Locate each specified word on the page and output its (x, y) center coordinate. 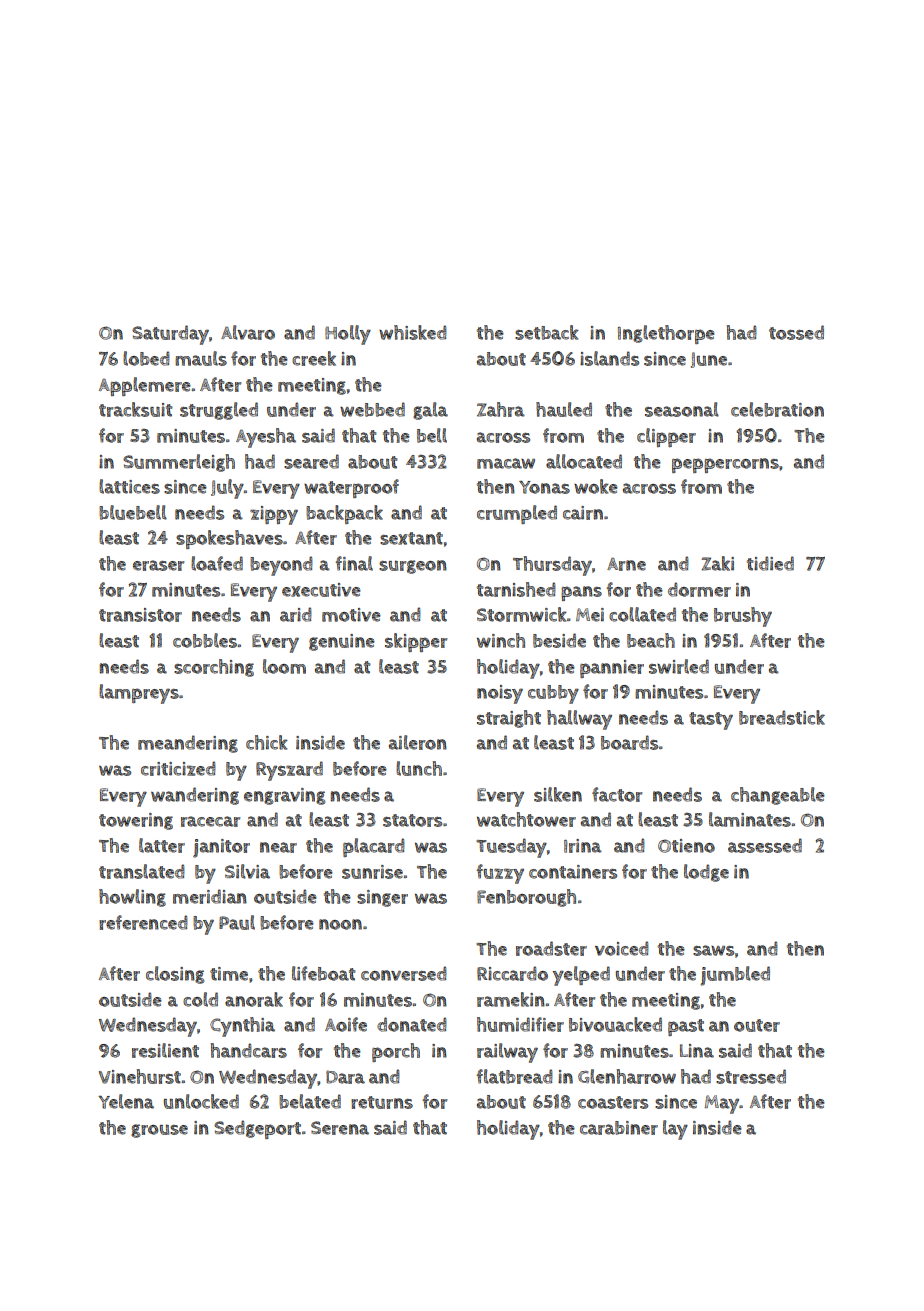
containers (573, 872)
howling (132, 898)
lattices (129, 486)
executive (321, 590)
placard (374, 847)
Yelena (126, 1101)
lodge (706, 873)
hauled (564, 409)
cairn (583, 513)
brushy (743, 617)
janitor (221, 848)
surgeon (413, 567)
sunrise (372, 872)
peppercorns (725, 465)
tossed (796, 332)
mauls (201, 358)
